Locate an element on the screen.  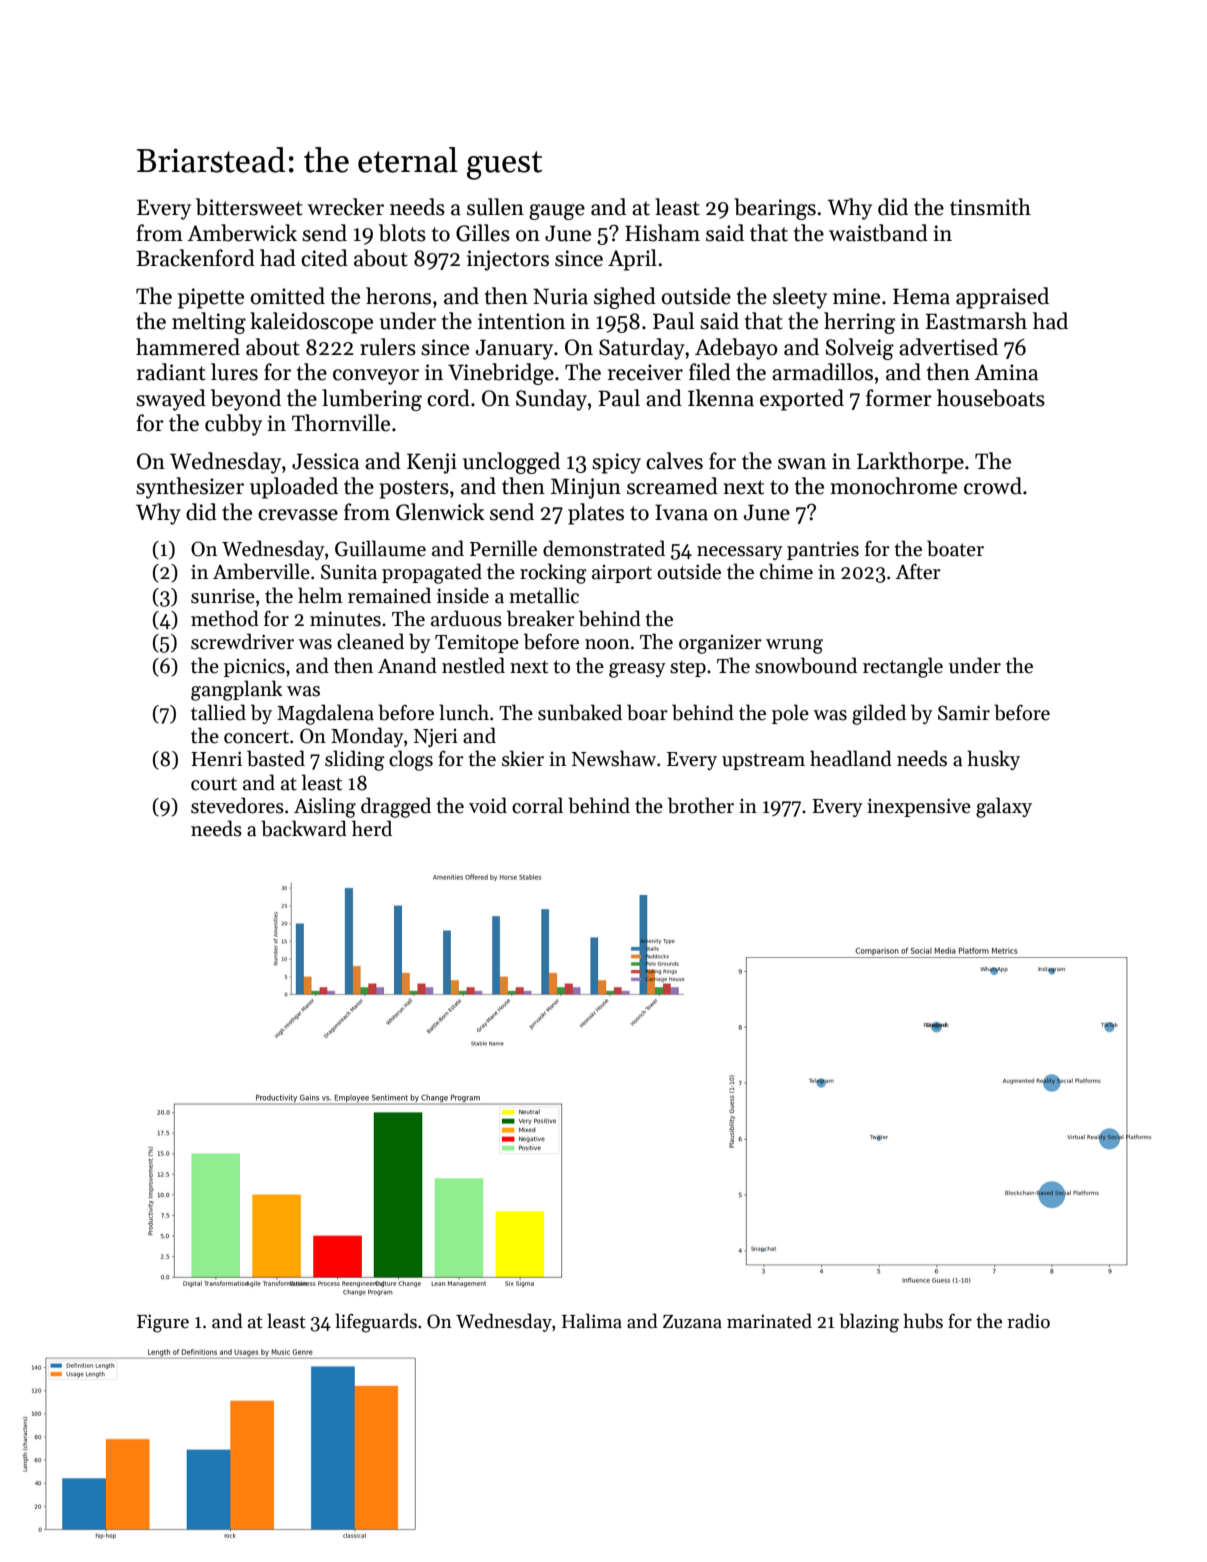
herd is located at coordinates (372, 828).
